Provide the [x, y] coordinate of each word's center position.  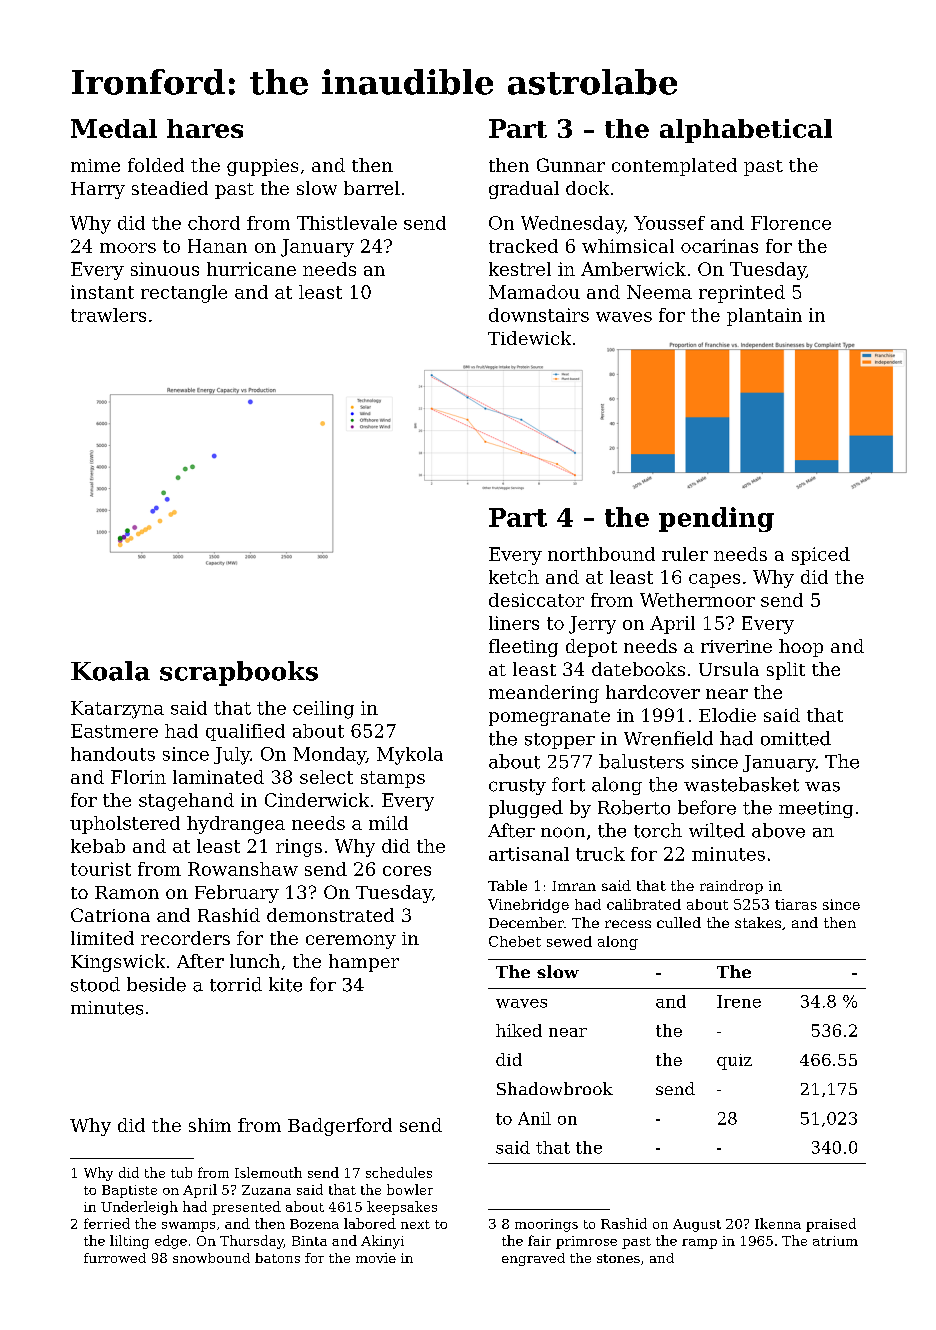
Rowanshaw [243, 869]
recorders [185, 938]
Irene [739, 1001]
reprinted [742, 294]
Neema [659, 292]
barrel [372, 188]
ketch [514, 577]
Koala [110, 671]
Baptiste [129, 1191]
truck [600, 854]
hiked [519, 1030]
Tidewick [529, 338]
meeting [816, 809]
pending [716, 519]
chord [214, 223]
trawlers [108, 315]
